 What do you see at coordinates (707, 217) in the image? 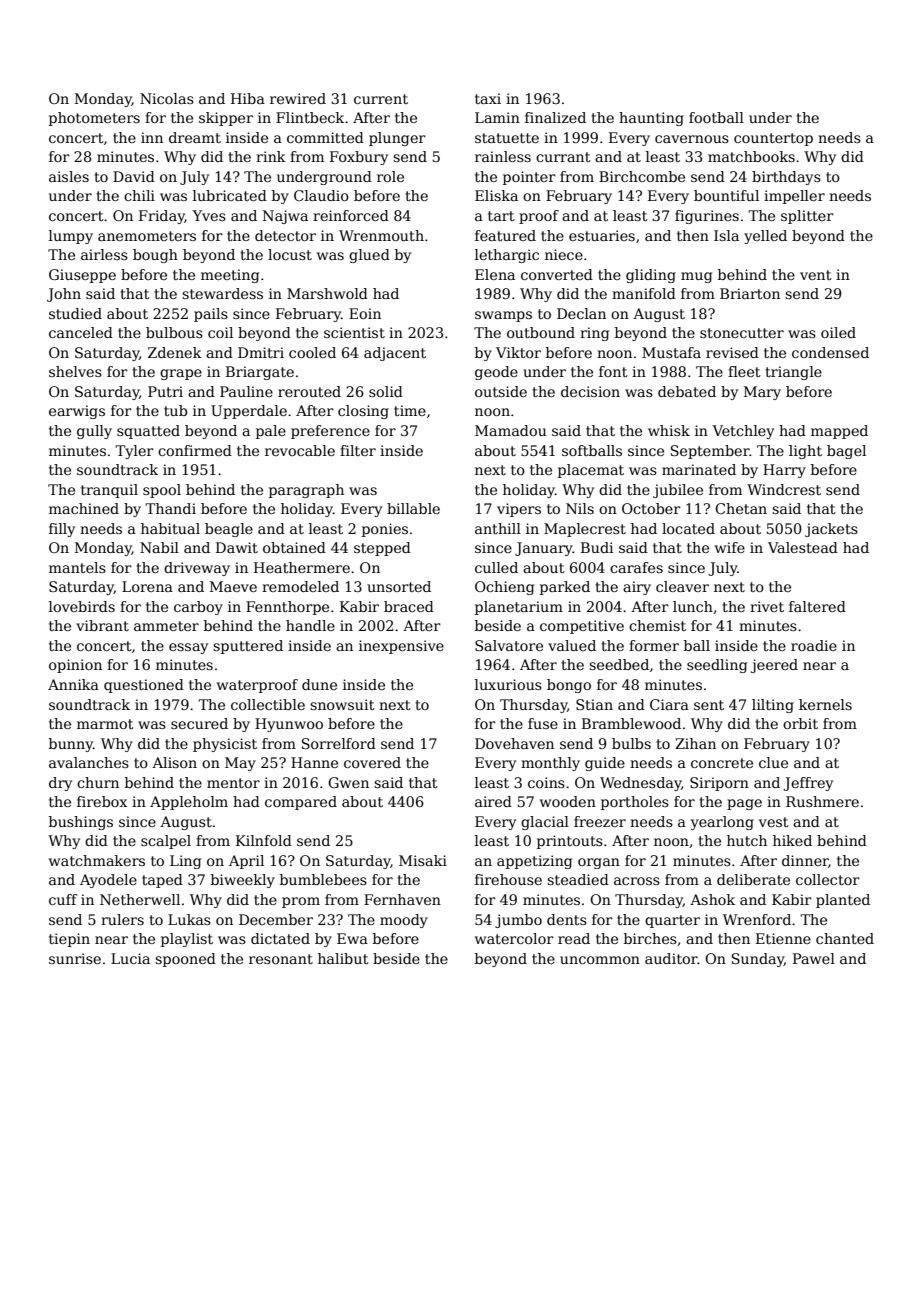
I see `figurines` at bounding box center [707, 217].
